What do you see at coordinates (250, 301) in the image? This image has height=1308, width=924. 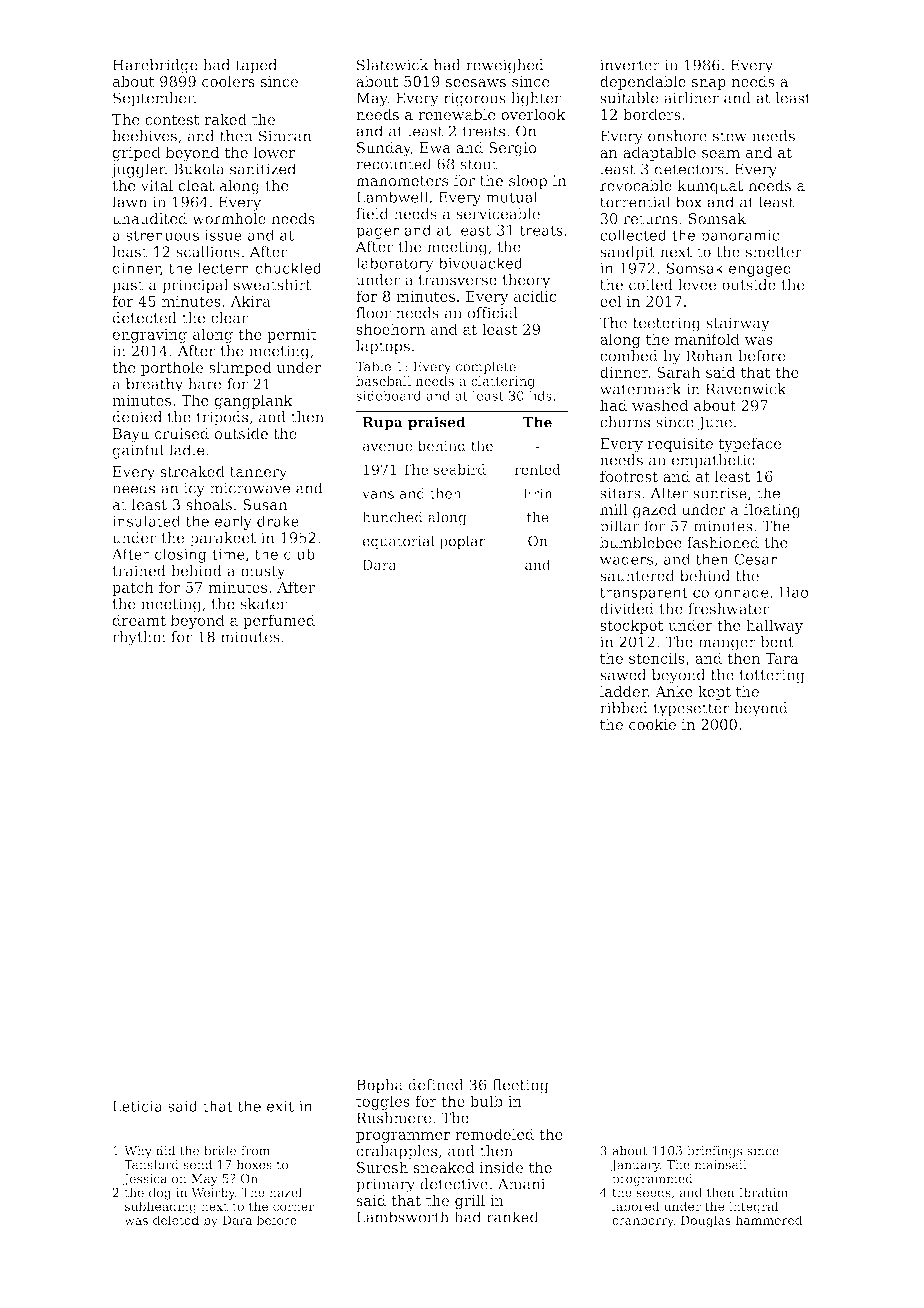 I see `Akira` at bounding box center [250, 301].
